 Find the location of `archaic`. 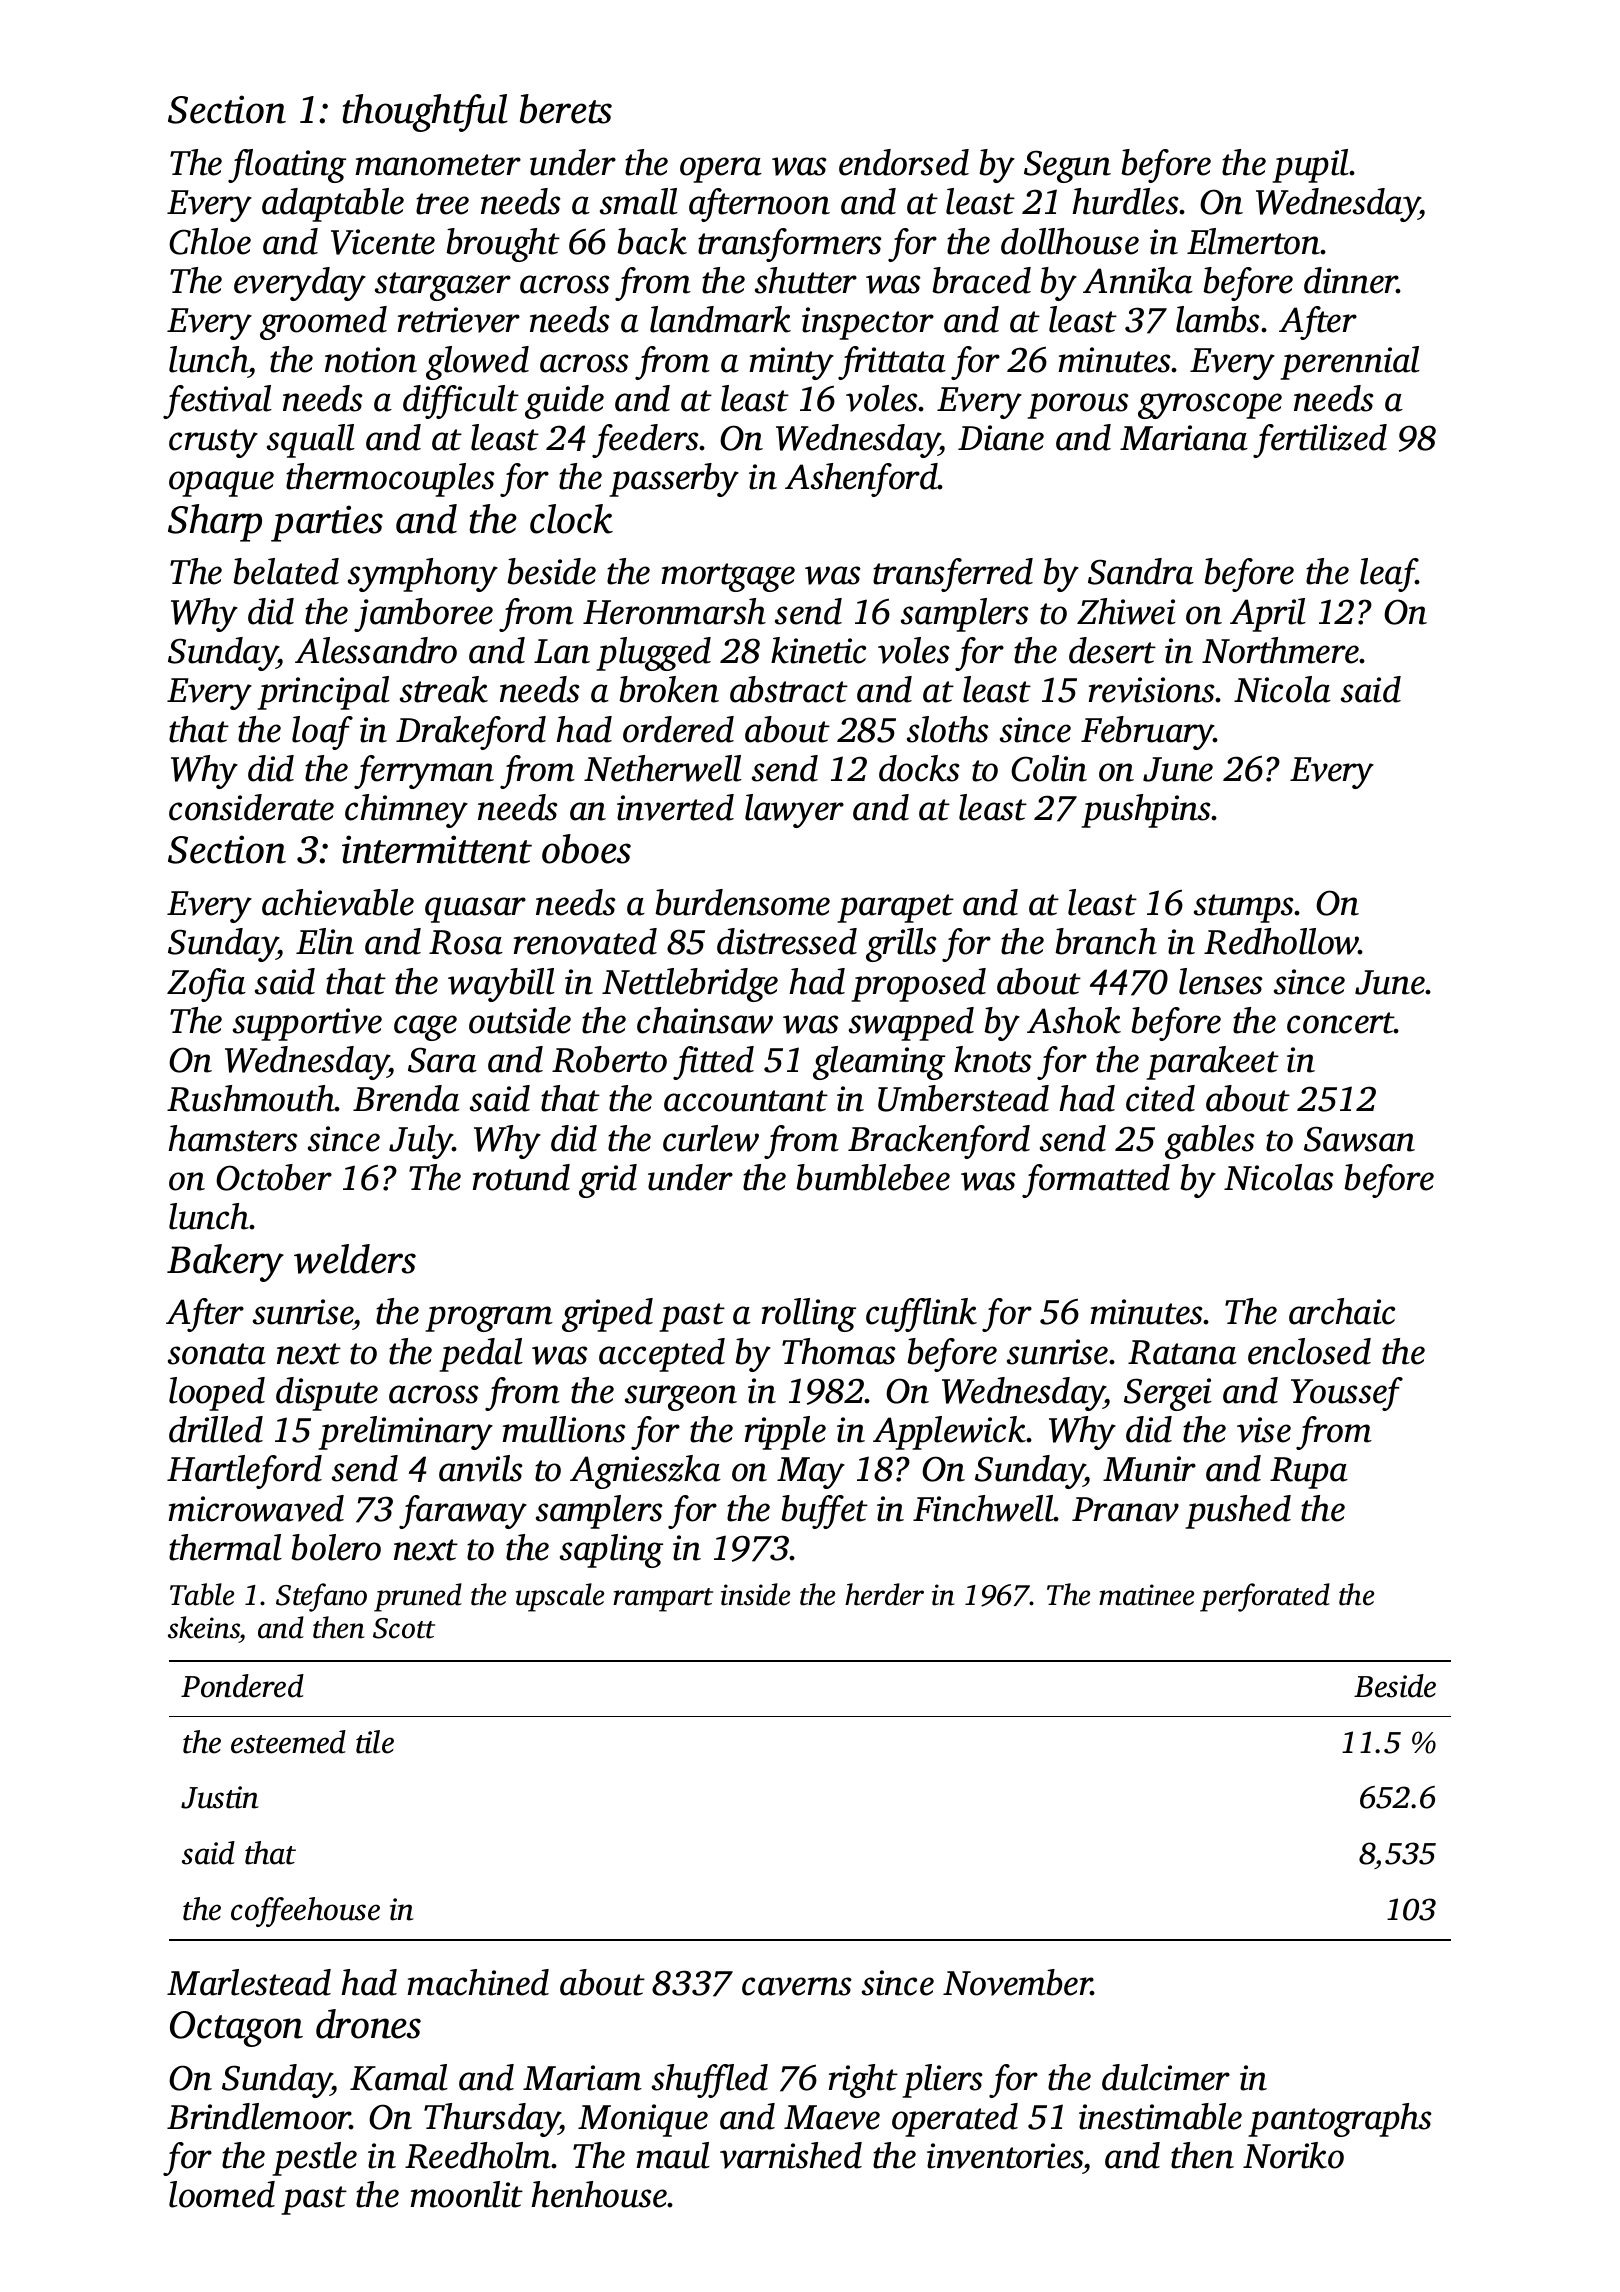

archaic is located at coordinates (1342, 1311).
